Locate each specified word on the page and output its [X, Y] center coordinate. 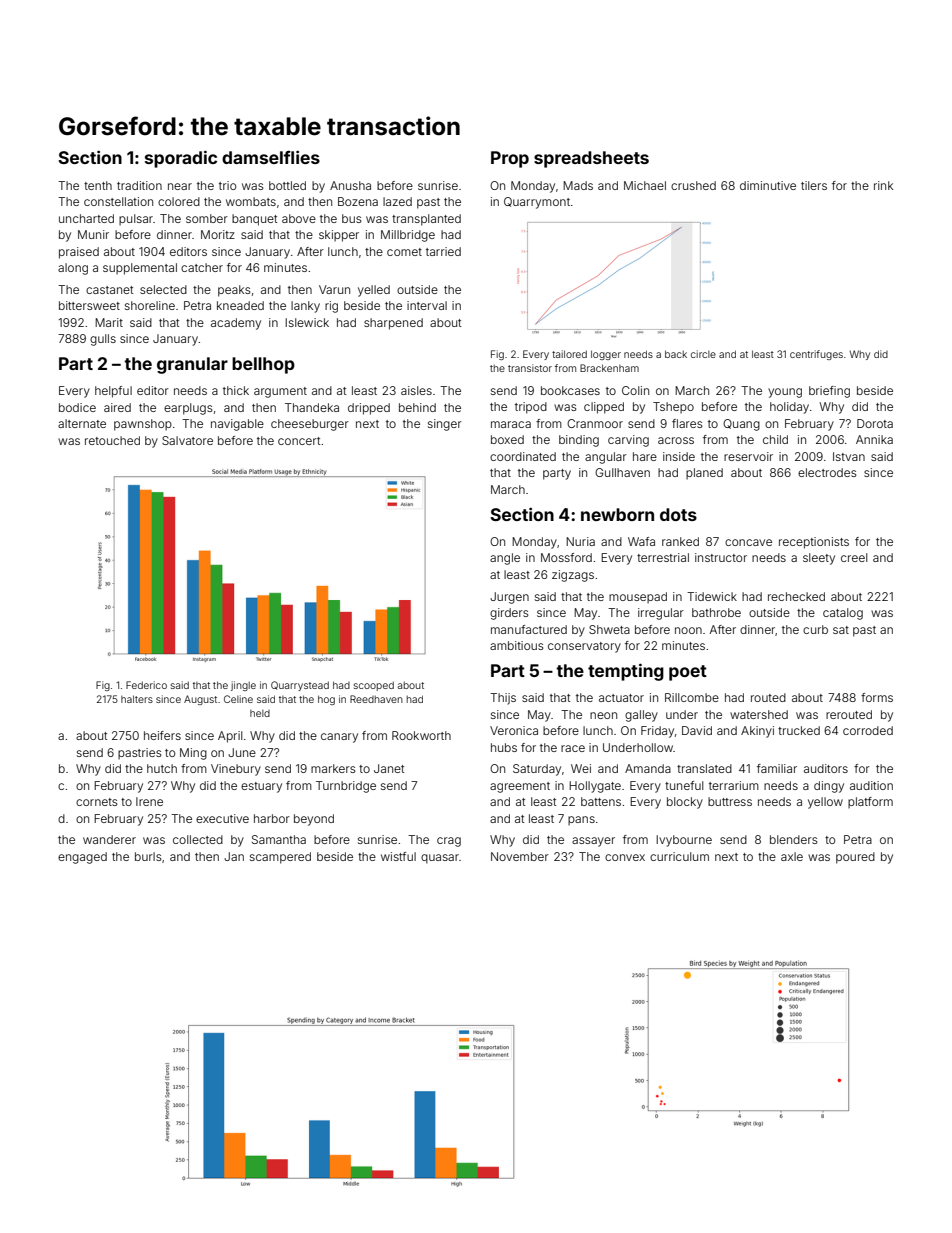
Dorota [875, 423]
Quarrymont [537, 203]
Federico [146, 685]
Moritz [218, 234]
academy [236, 324]
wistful [398, 856]
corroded [868, 730]
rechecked [796, 596]
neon [603, 715]
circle [703, 354]
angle [505, 559]
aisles [416, 390]
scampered [280, 858]
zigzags [573, 576]
